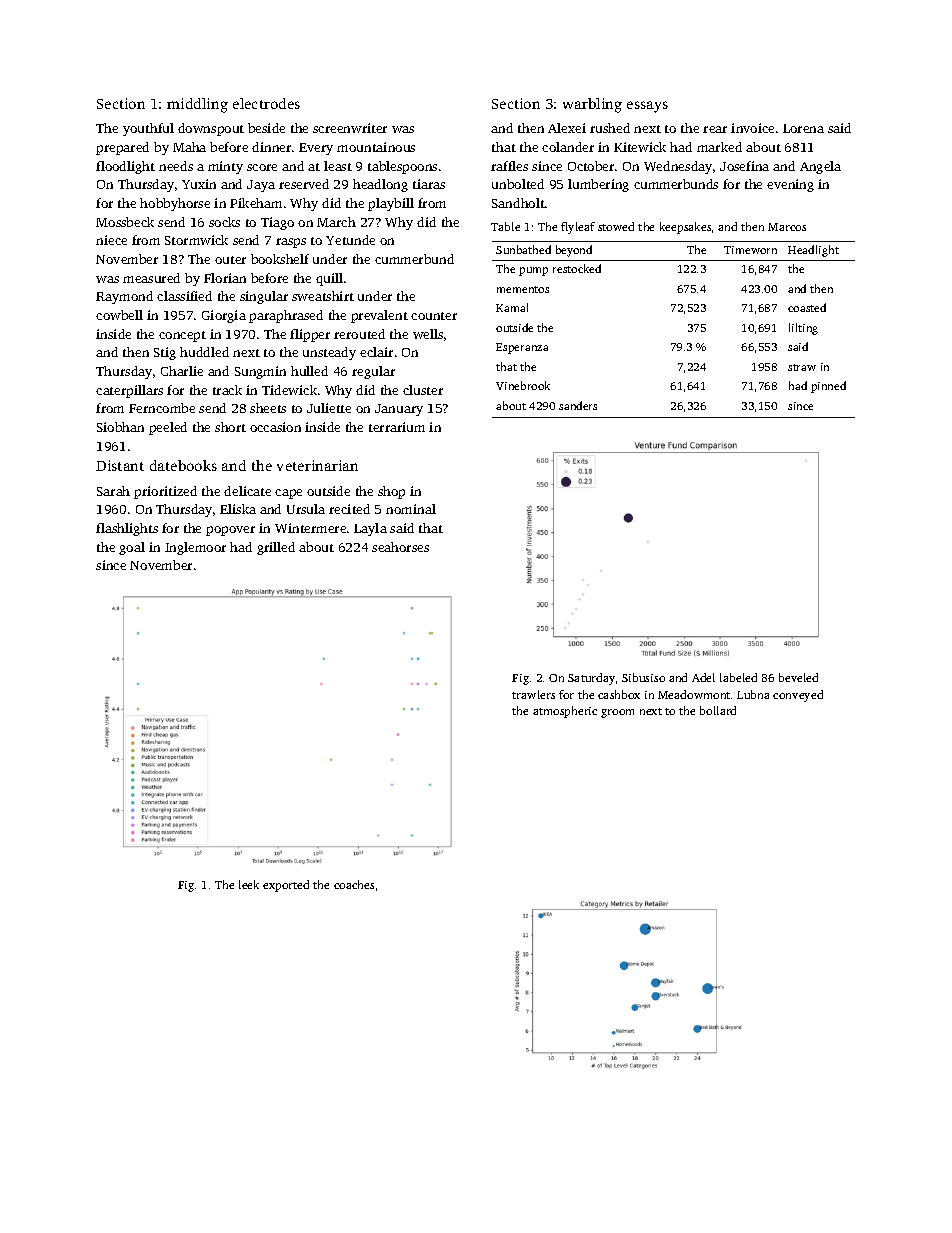 The height and width of the page is (1233, 952). What do you see at coordinates (230, 427) in the page?
I see `short` at bounding box center [230, 427].
